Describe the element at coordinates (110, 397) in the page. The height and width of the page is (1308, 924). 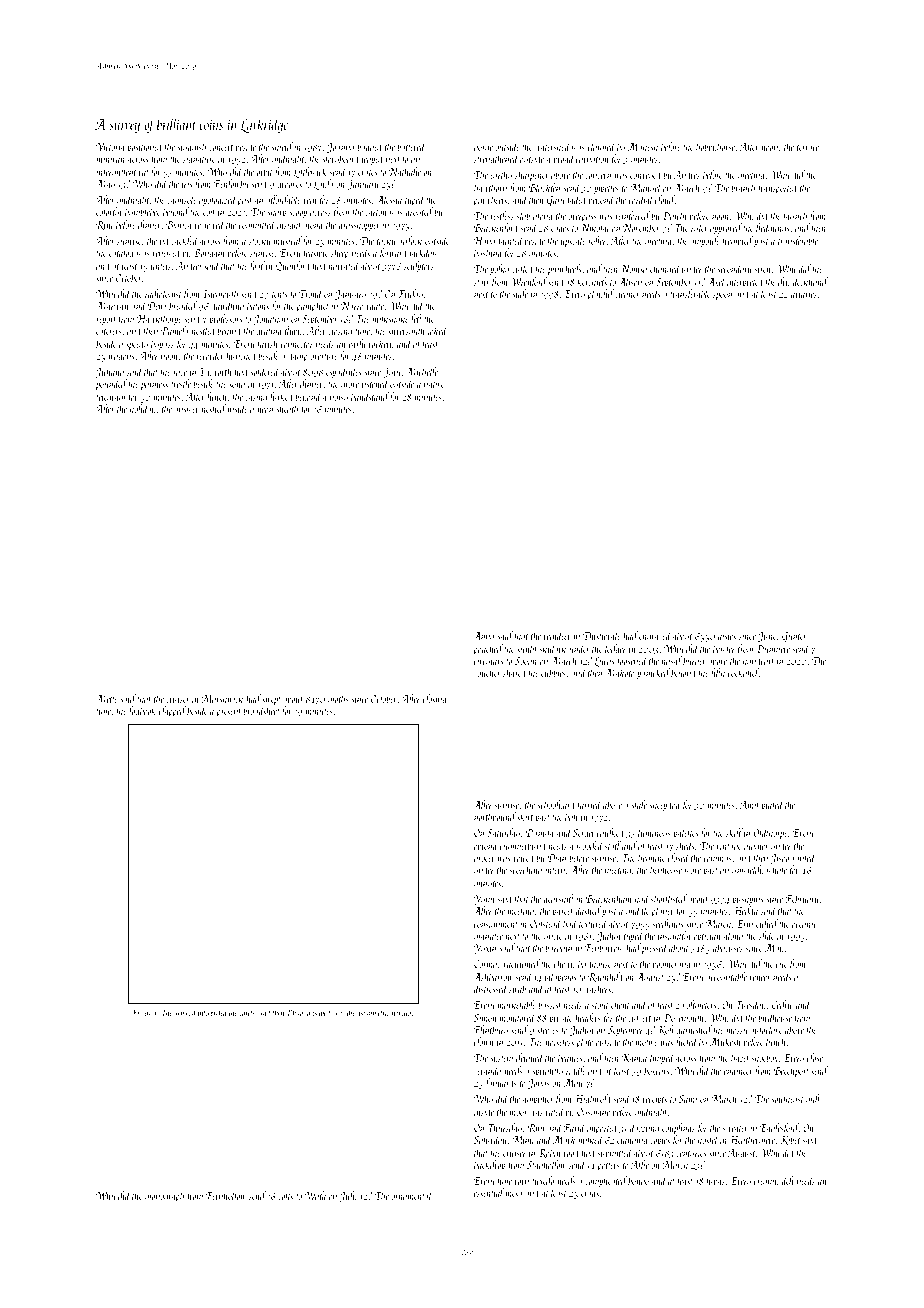
I see `telegram` at that location.
